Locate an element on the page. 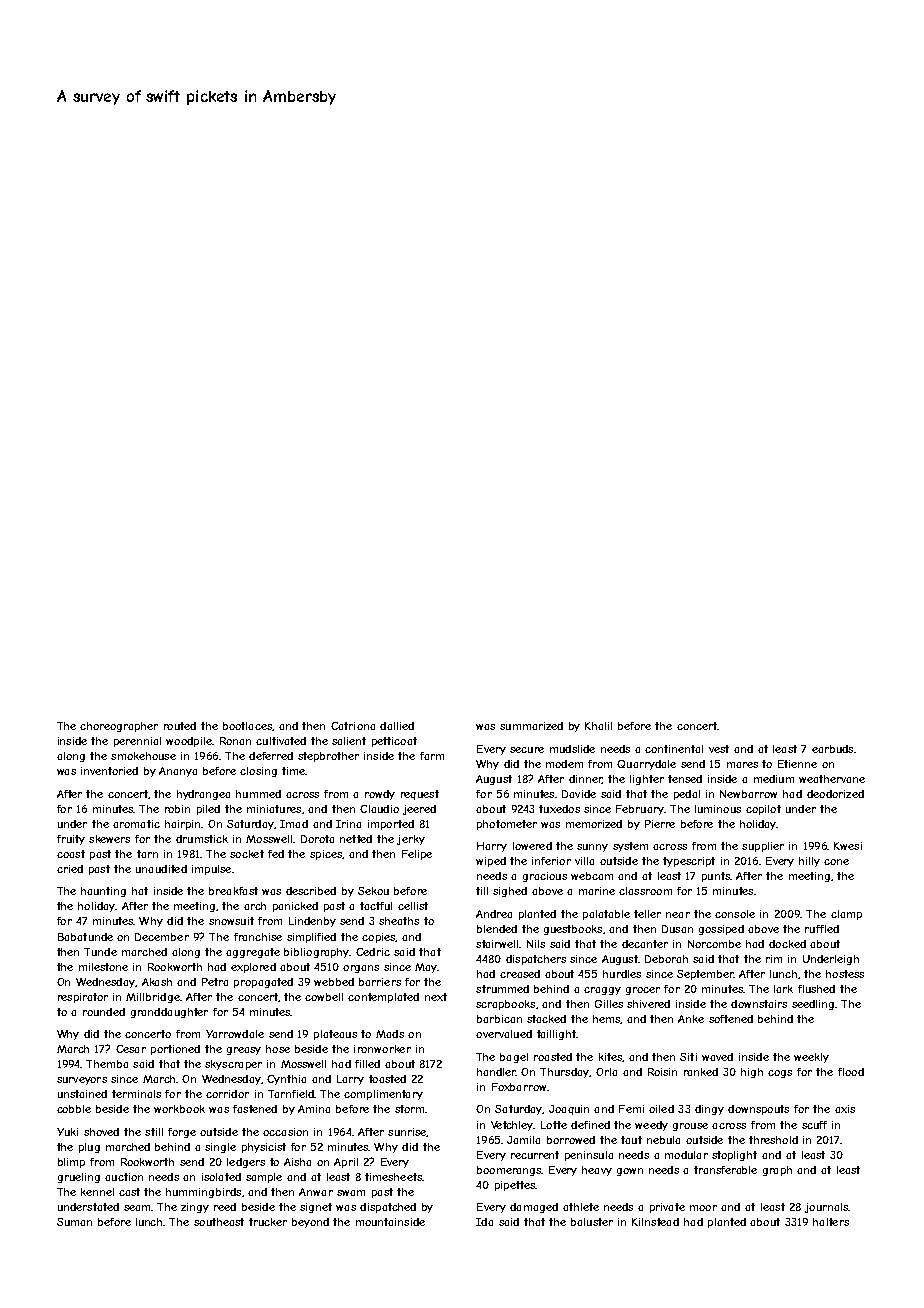  peninsula is located at coordinates (589, 1156).
